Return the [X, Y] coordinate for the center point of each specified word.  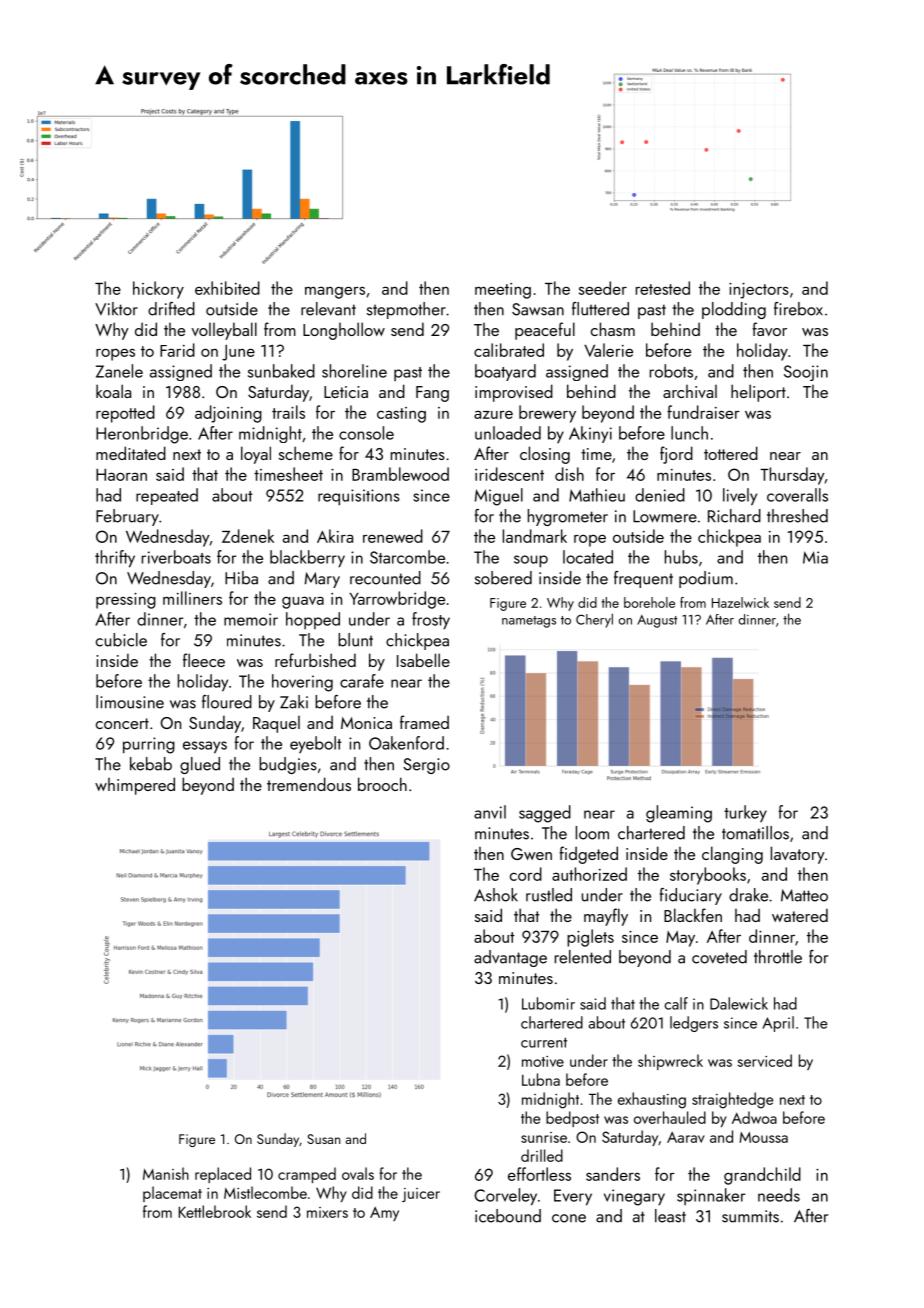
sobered [503, 578]
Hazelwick [740, 602]
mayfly [606, 917]
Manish [166, 1173]
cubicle [121, 640]
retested [663, 288]
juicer [421, 1195]
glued [200, 765]
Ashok [496, 895]
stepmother [406, 310]
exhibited [227, 288]
